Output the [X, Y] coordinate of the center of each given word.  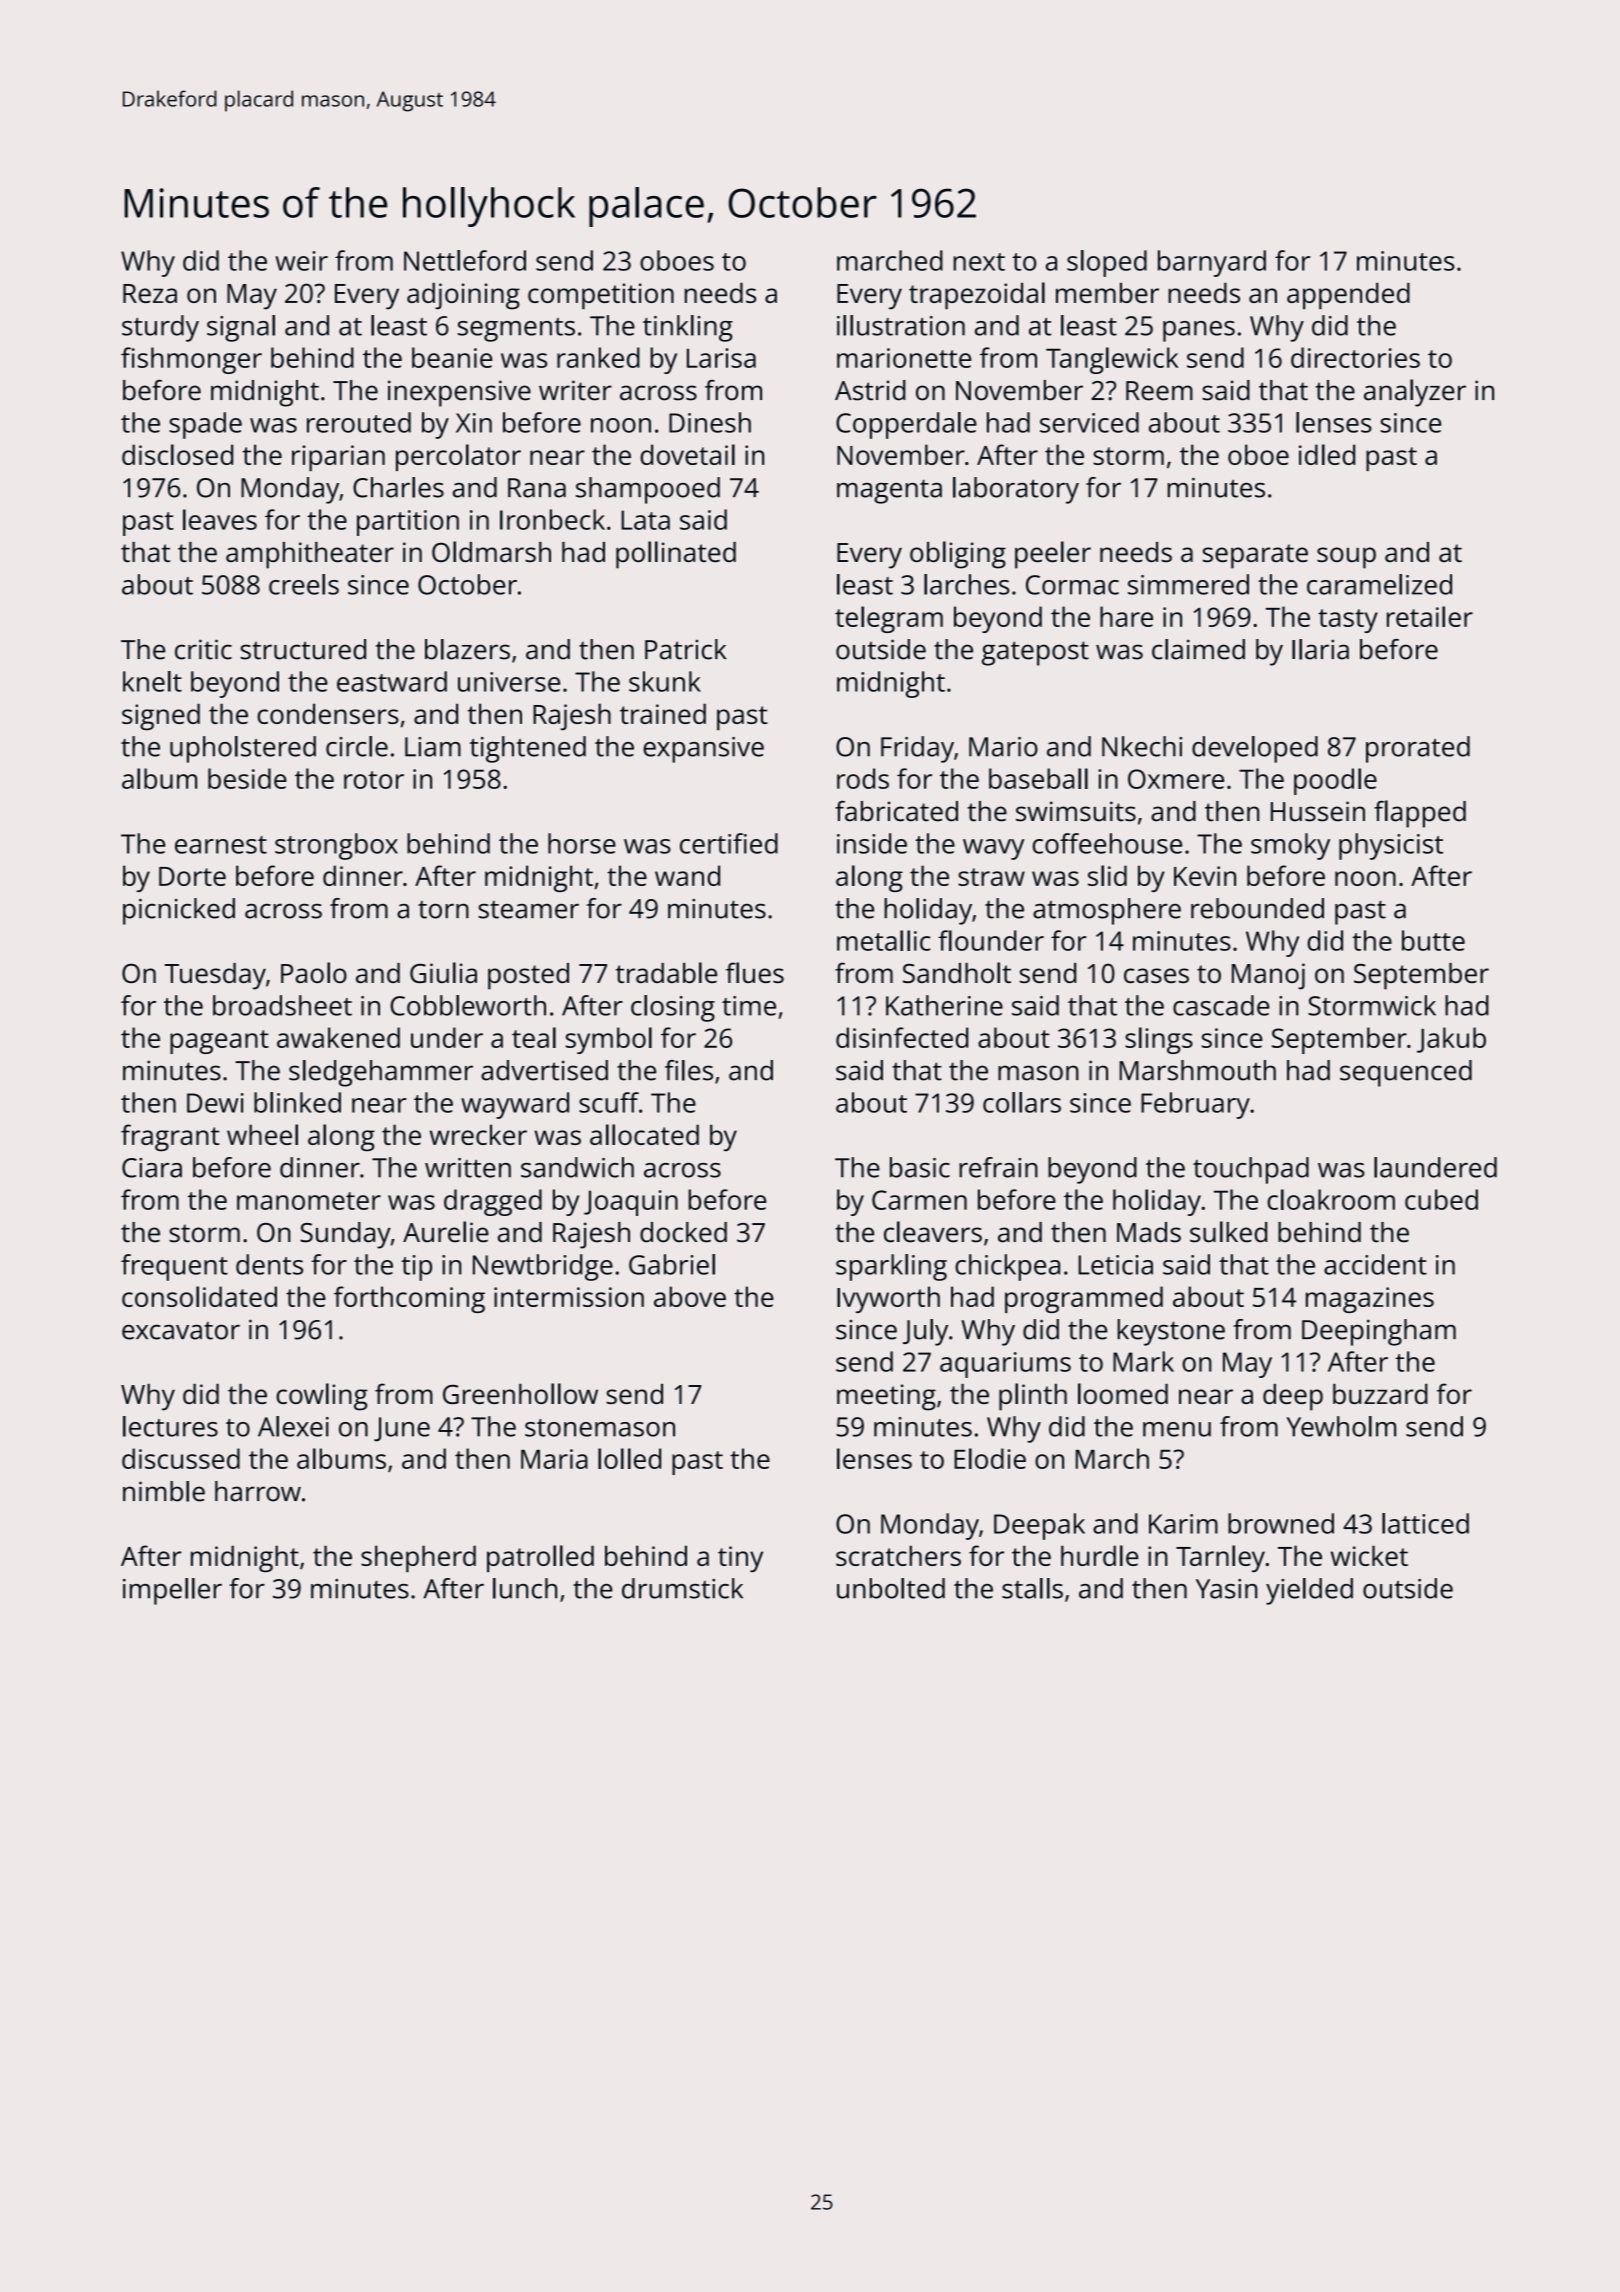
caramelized [1379, 584]
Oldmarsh [491, 551]
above [690, 1296]
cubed [1441, 1199]
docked [683, 1232]
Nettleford [465, 260]
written [468, 1168]
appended [1348, 296]
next [979, 262]
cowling [322, 1397]
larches [966, 584]
